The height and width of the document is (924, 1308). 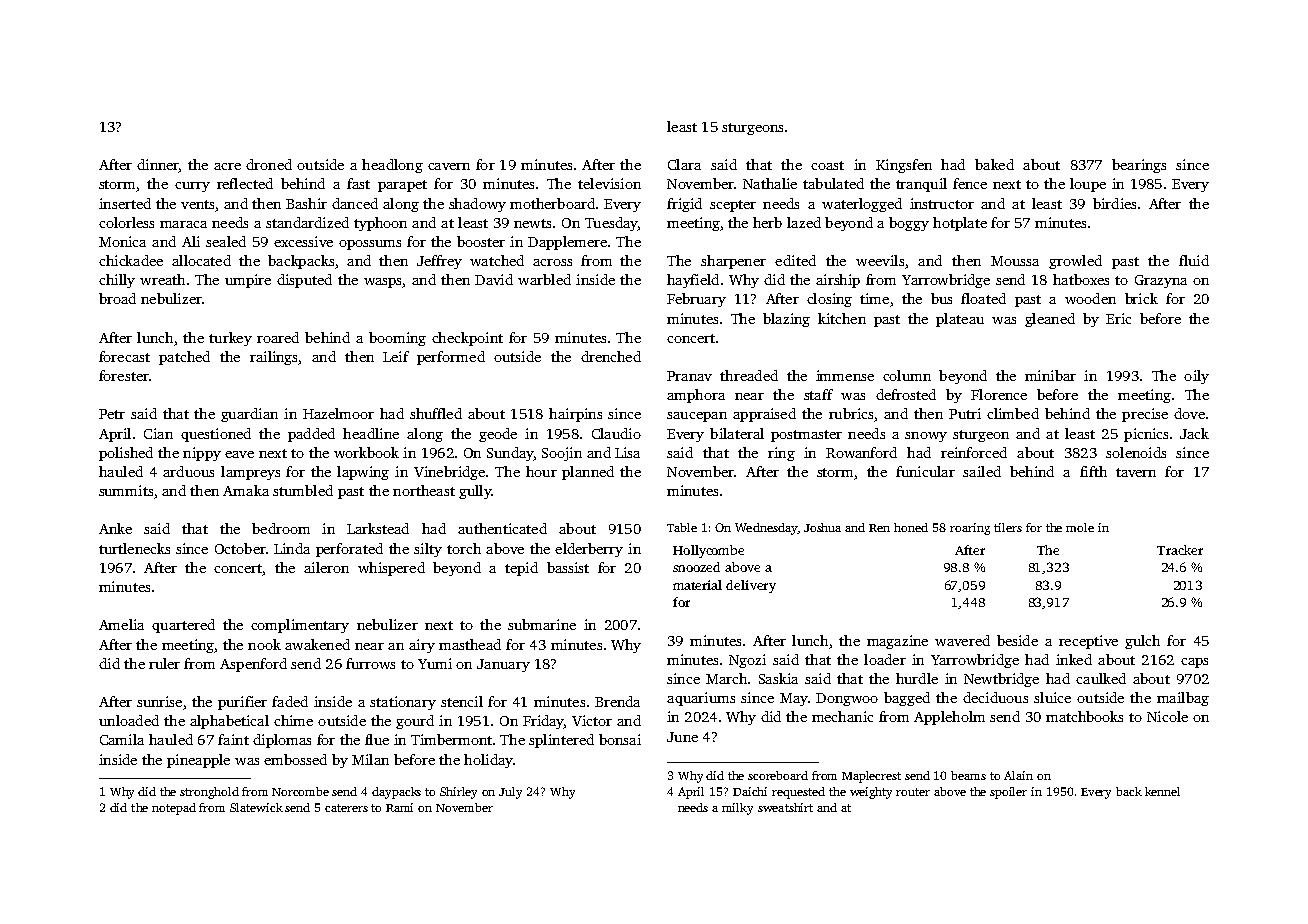 I want to click on shuffled, so click(x=436, y=413).
